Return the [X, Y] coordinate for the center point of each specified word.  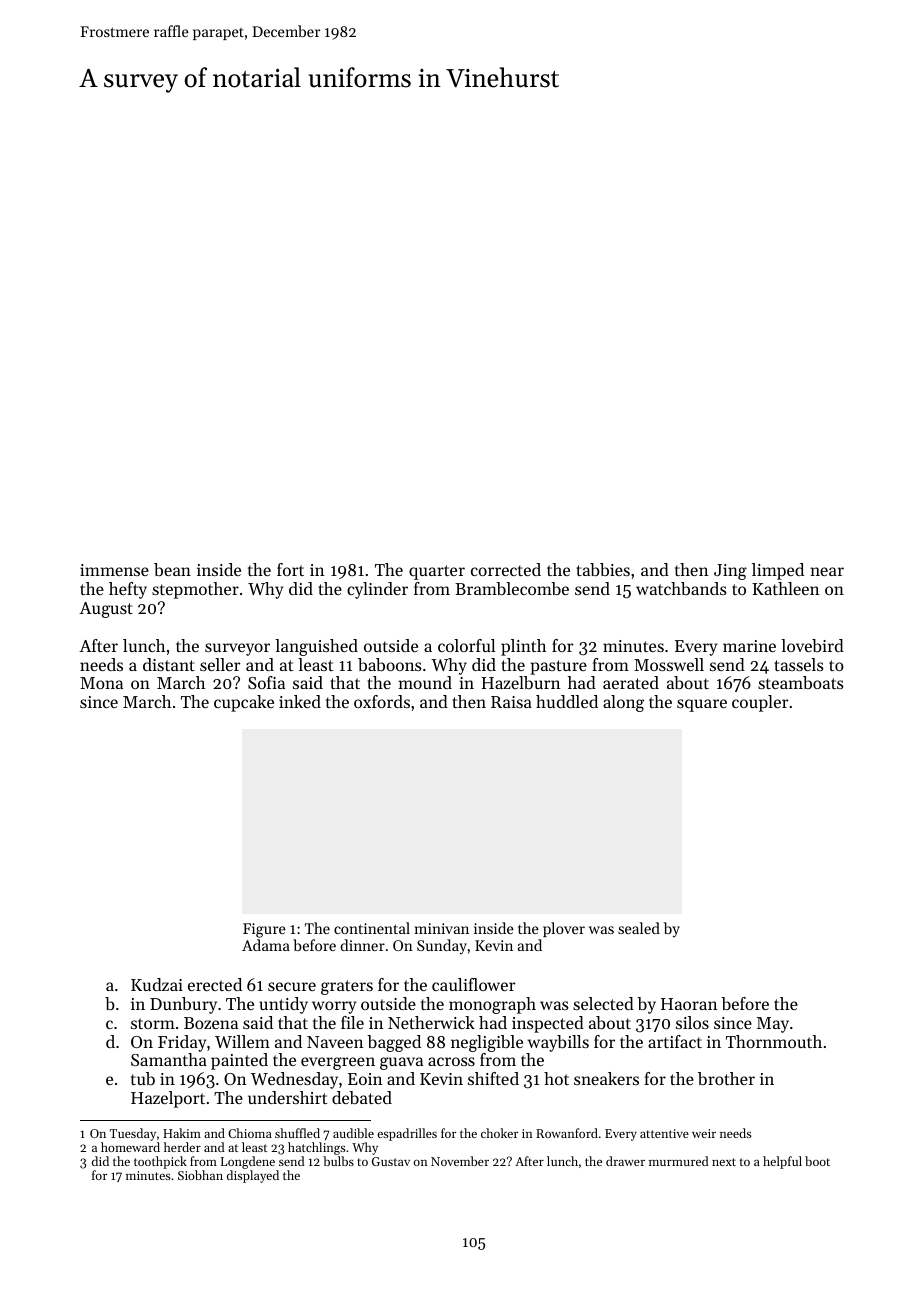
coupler [760, 703]
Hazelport [168, 1099]
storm [153, 1023]
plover [564, 929]
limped [778, 571]
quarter [437, 572]
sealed [639, 928]
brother [726, 1078]
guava [401, 1063]
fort [290, 569]
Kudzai [157, 984]
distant [169, 664]
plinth [523, 647]
